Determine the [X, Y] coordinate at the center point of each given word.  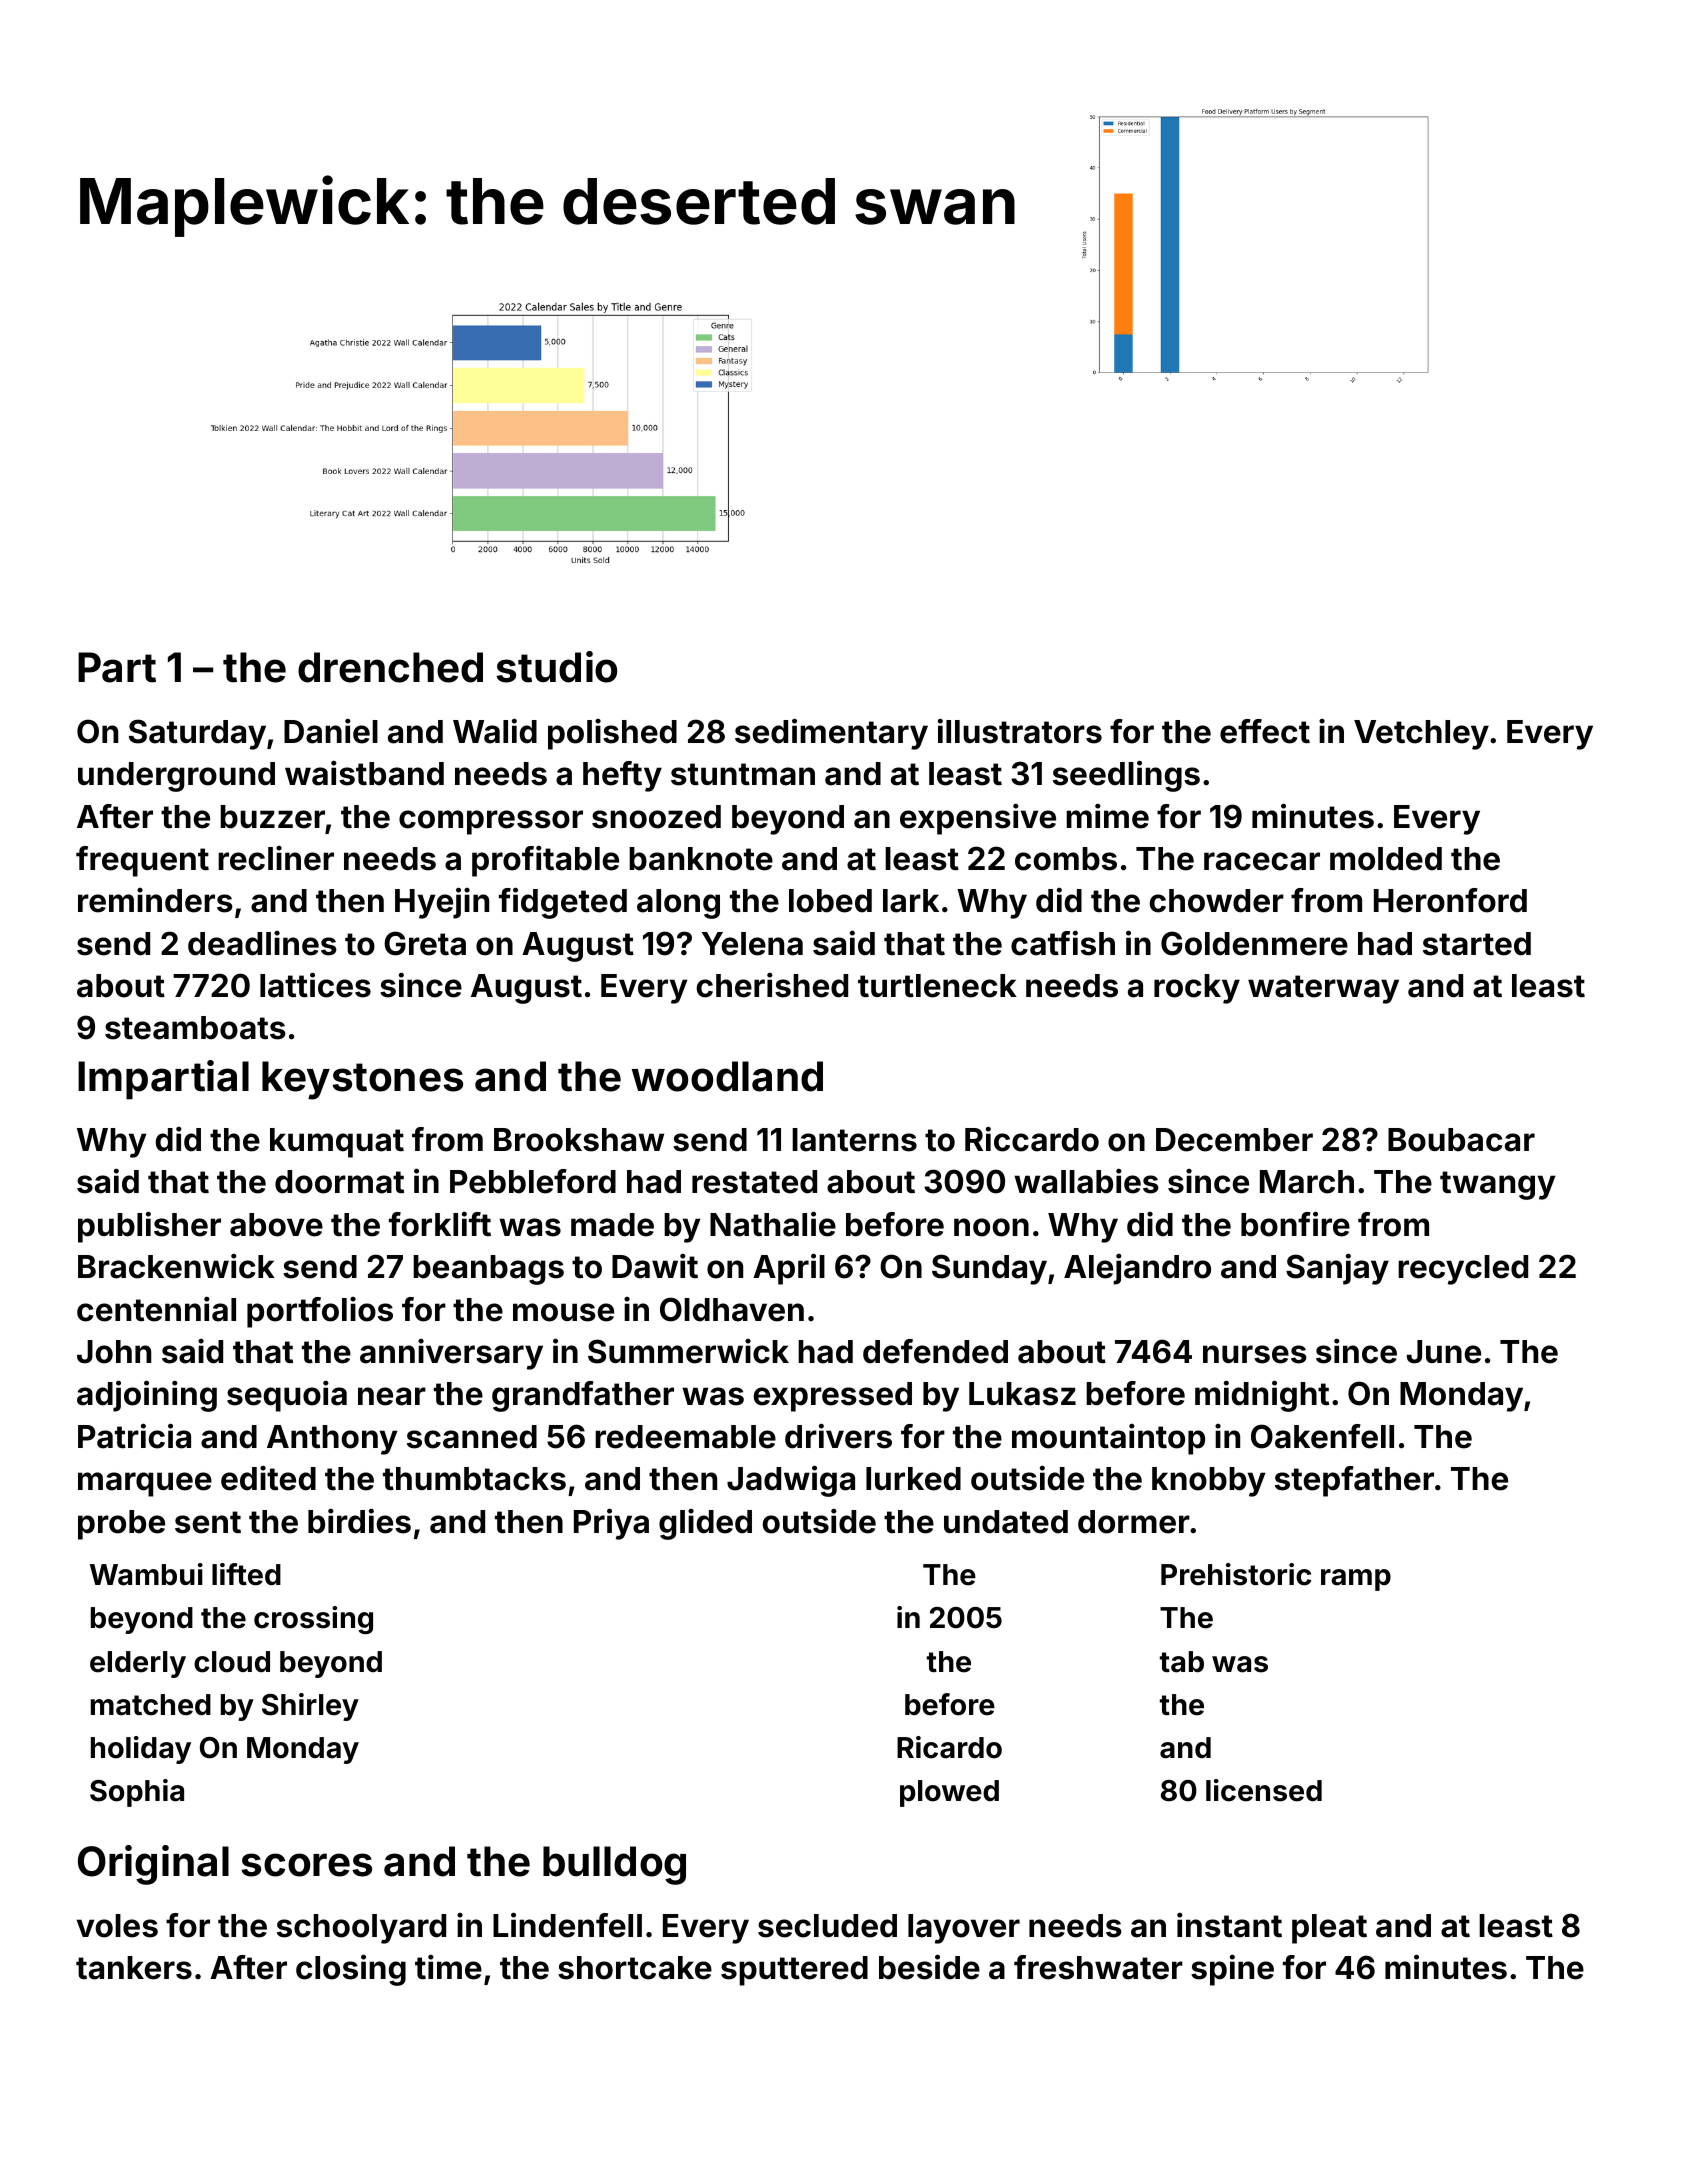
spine [1232, 1970]
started [1477, 944]
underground [176, 777]
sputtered [794, 1971]
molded [1386, 859]
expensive [978, 819]
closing [351, 1970]
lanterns [854, 1140]
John [114, 1352]
